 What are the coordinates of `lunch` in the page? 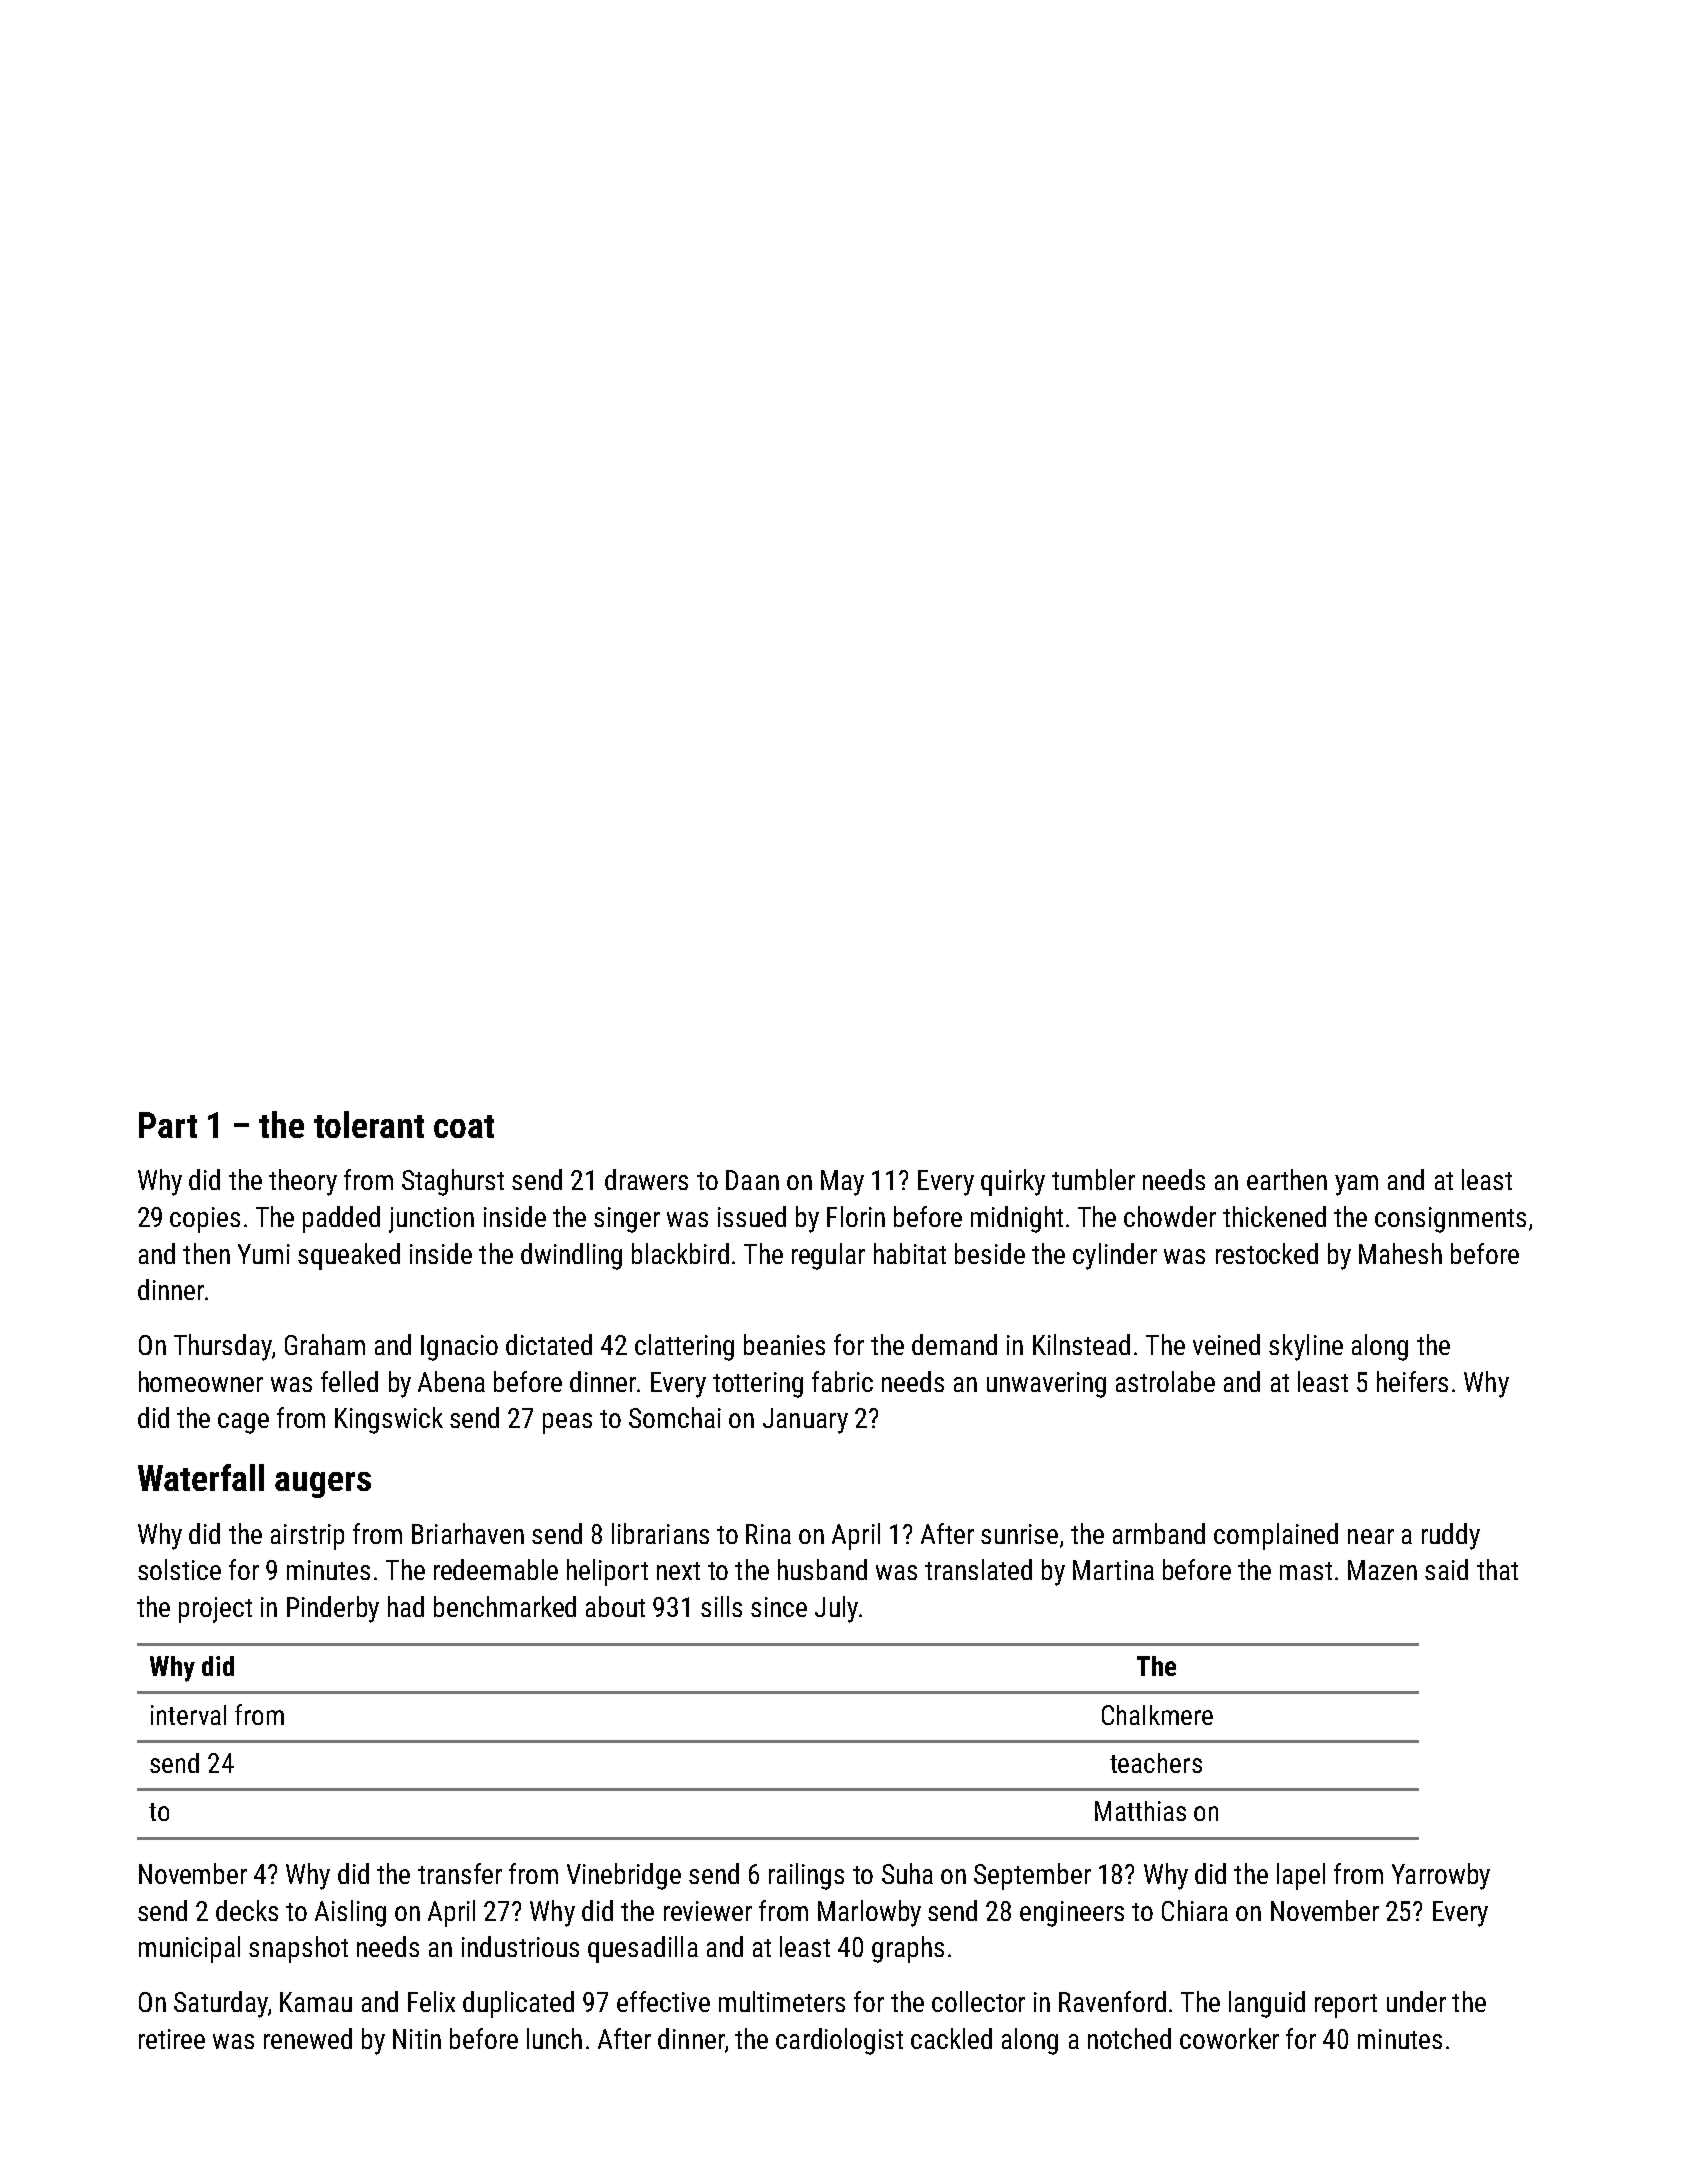 It's located at (554, 2038).
